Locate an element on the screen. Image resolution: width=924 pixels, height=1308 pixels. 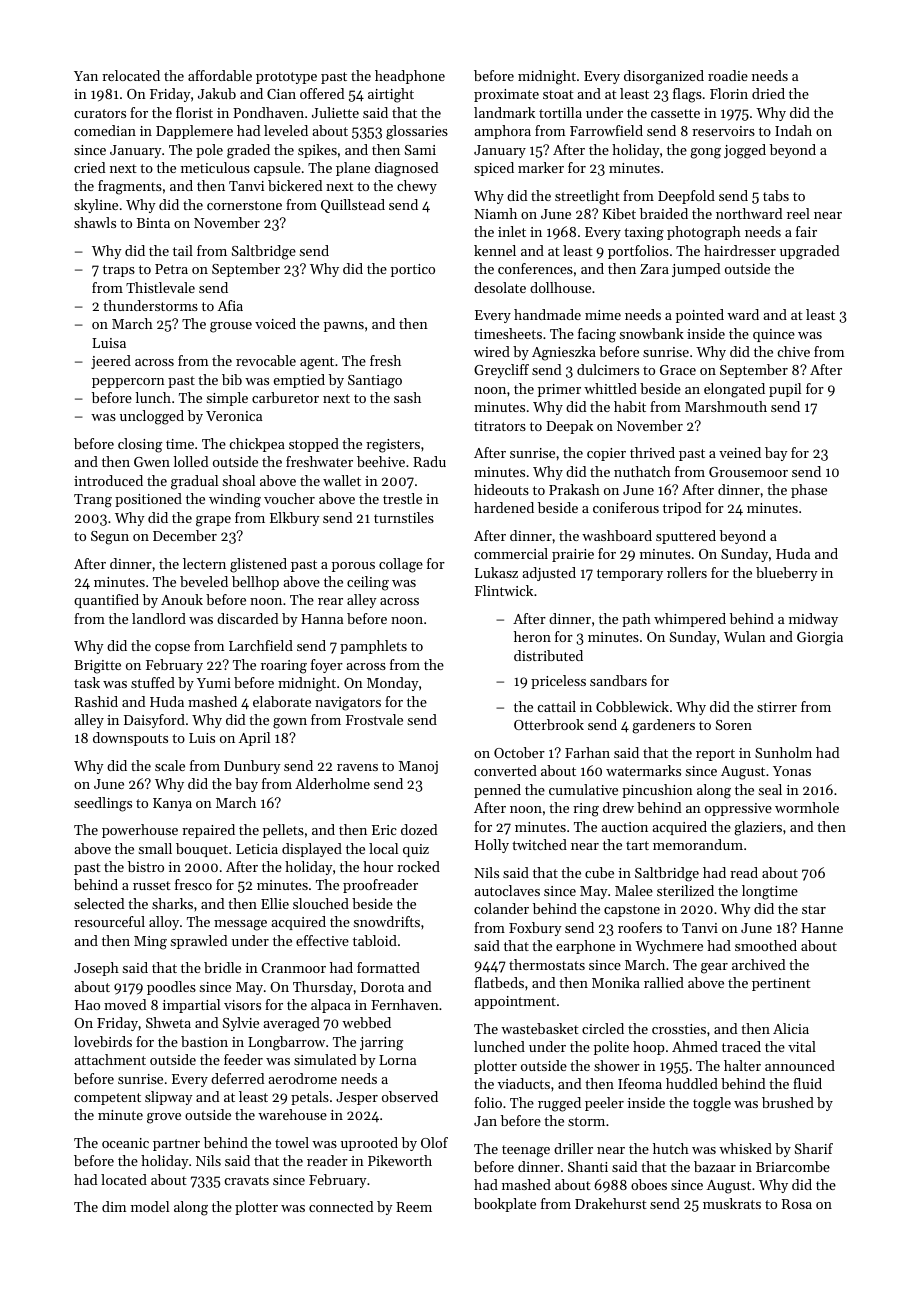
amphora is located at coordinates (502, 132).
